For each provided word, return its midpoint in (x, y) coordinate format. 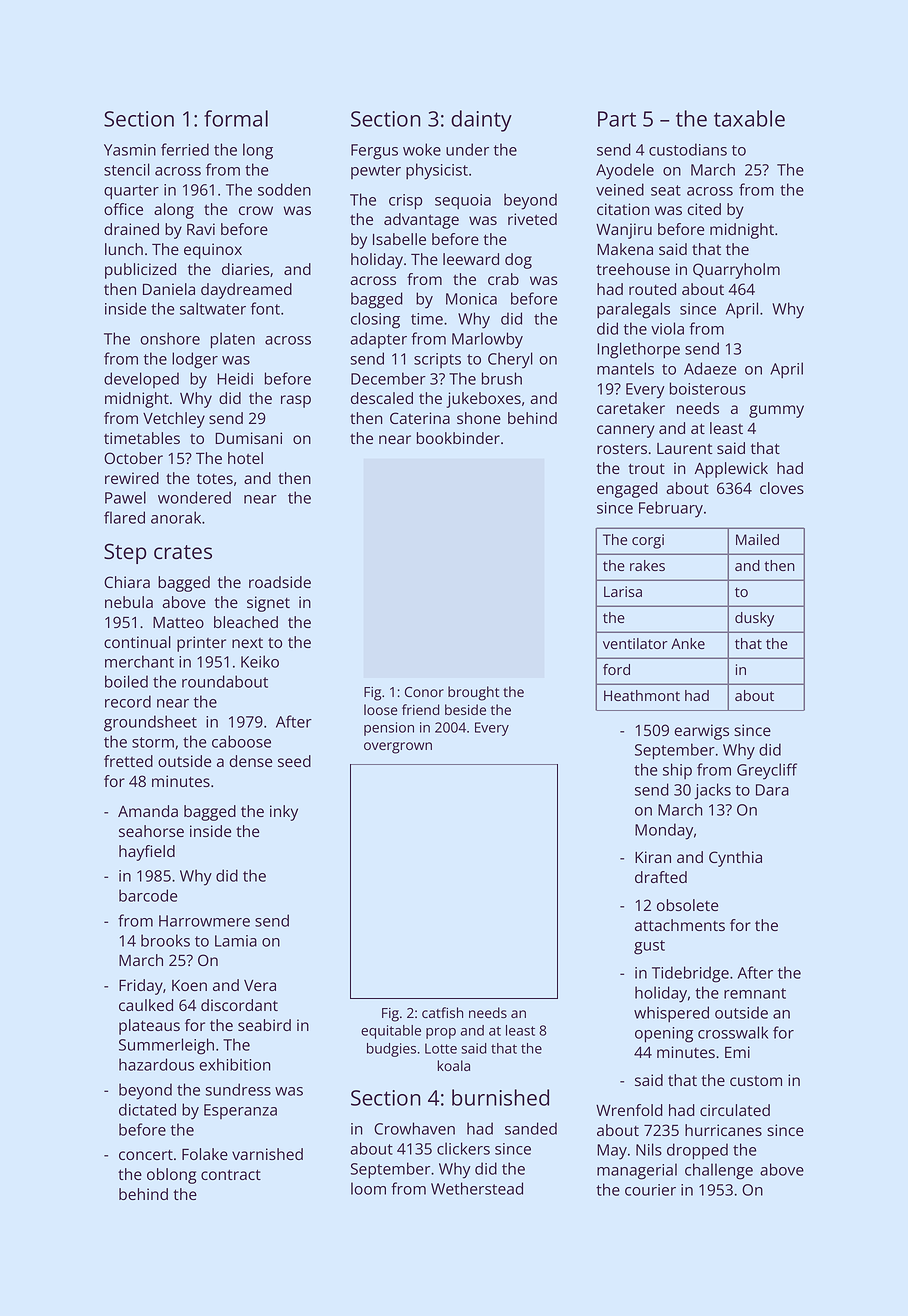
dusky (754, 619)
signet (268, 604)
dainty (481, 121)
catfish (442, 1012)
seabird (264, 1025)
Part (617, 119)
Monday (664, 831)
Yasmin (130, 150)
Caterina (420, 418)
